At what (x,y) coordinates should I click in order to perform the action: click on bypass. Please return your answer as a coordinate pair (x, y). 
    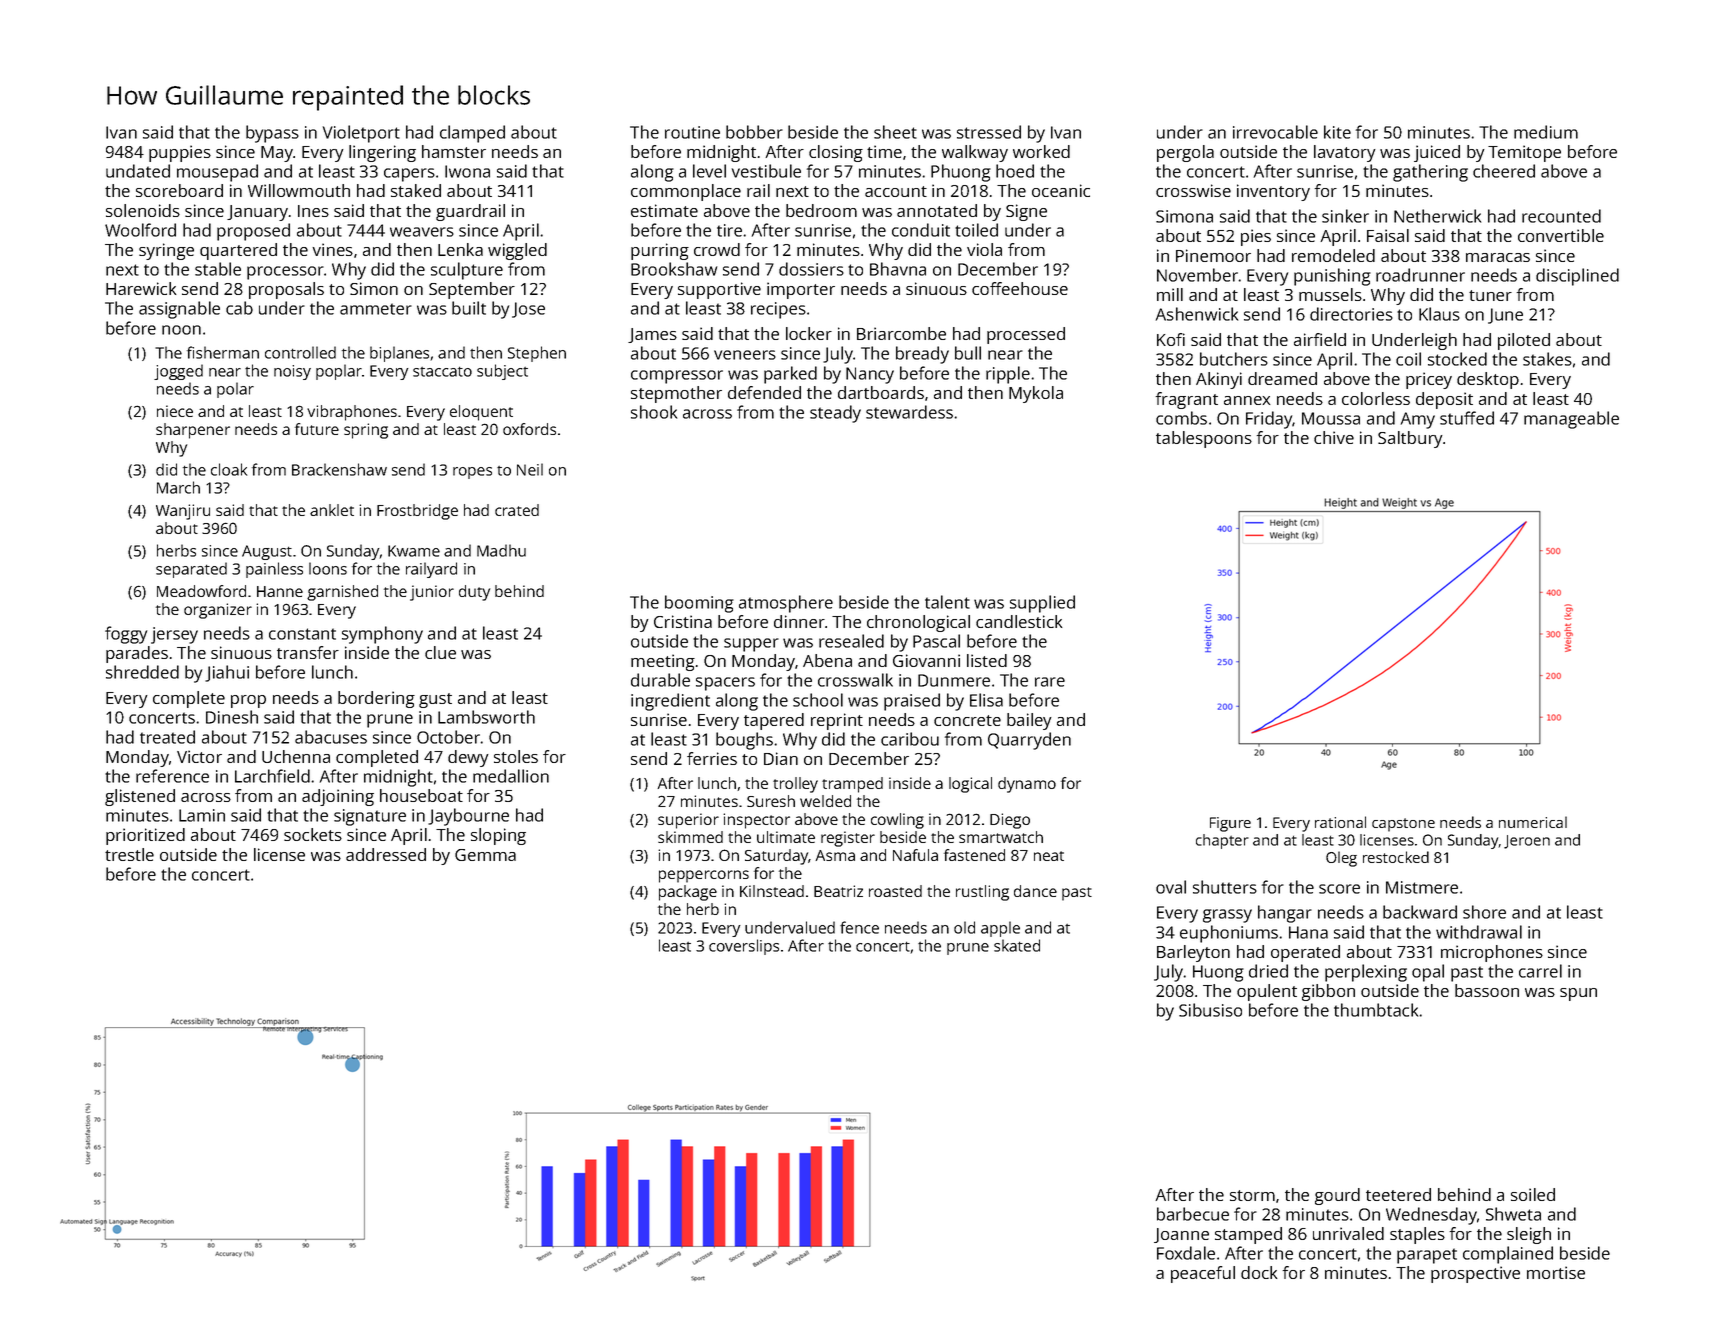
    Looking at the image, I should click on (272, 134).
